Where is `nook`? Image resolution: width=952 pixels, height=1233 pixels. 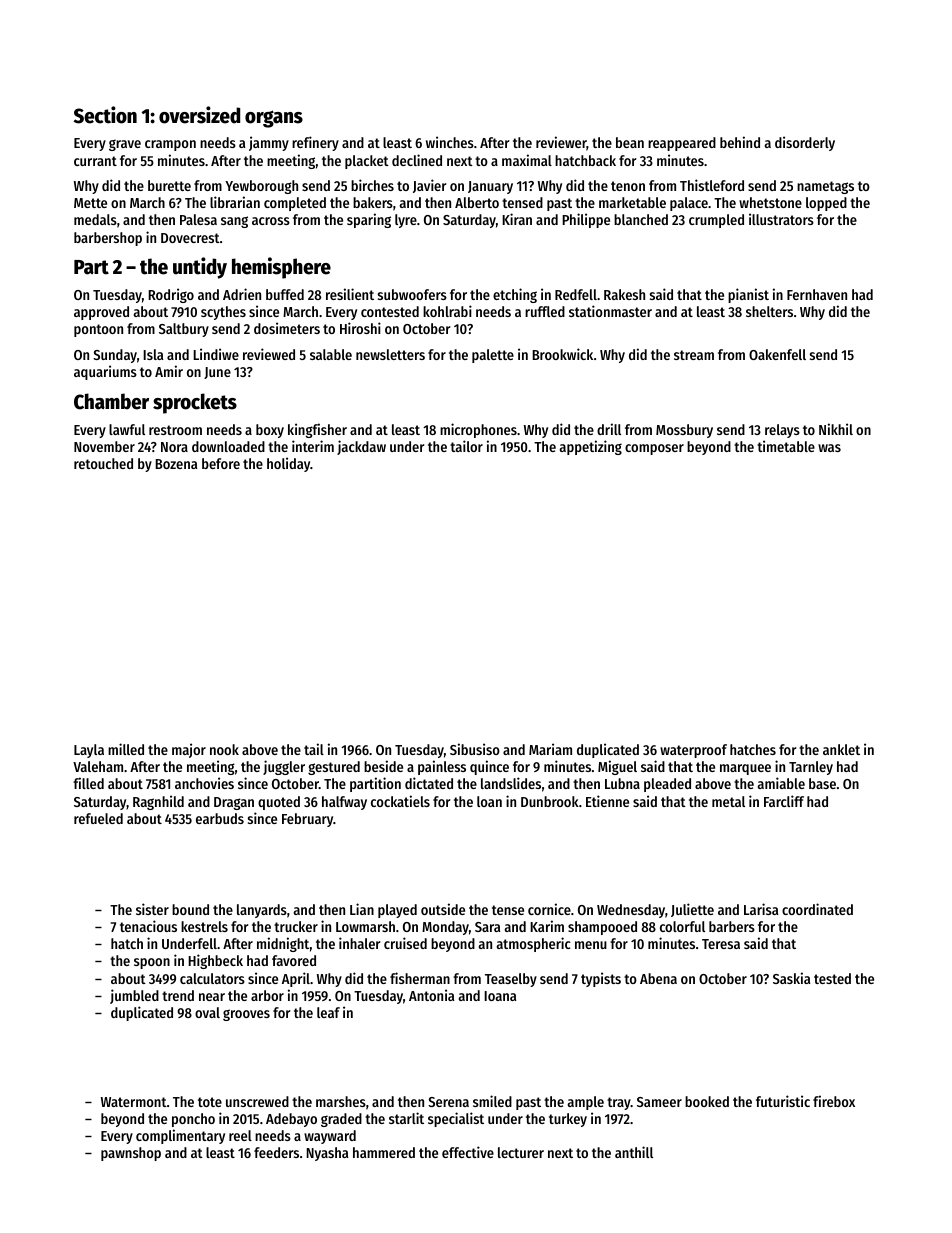 nook is located at coordinates (224, 749).
